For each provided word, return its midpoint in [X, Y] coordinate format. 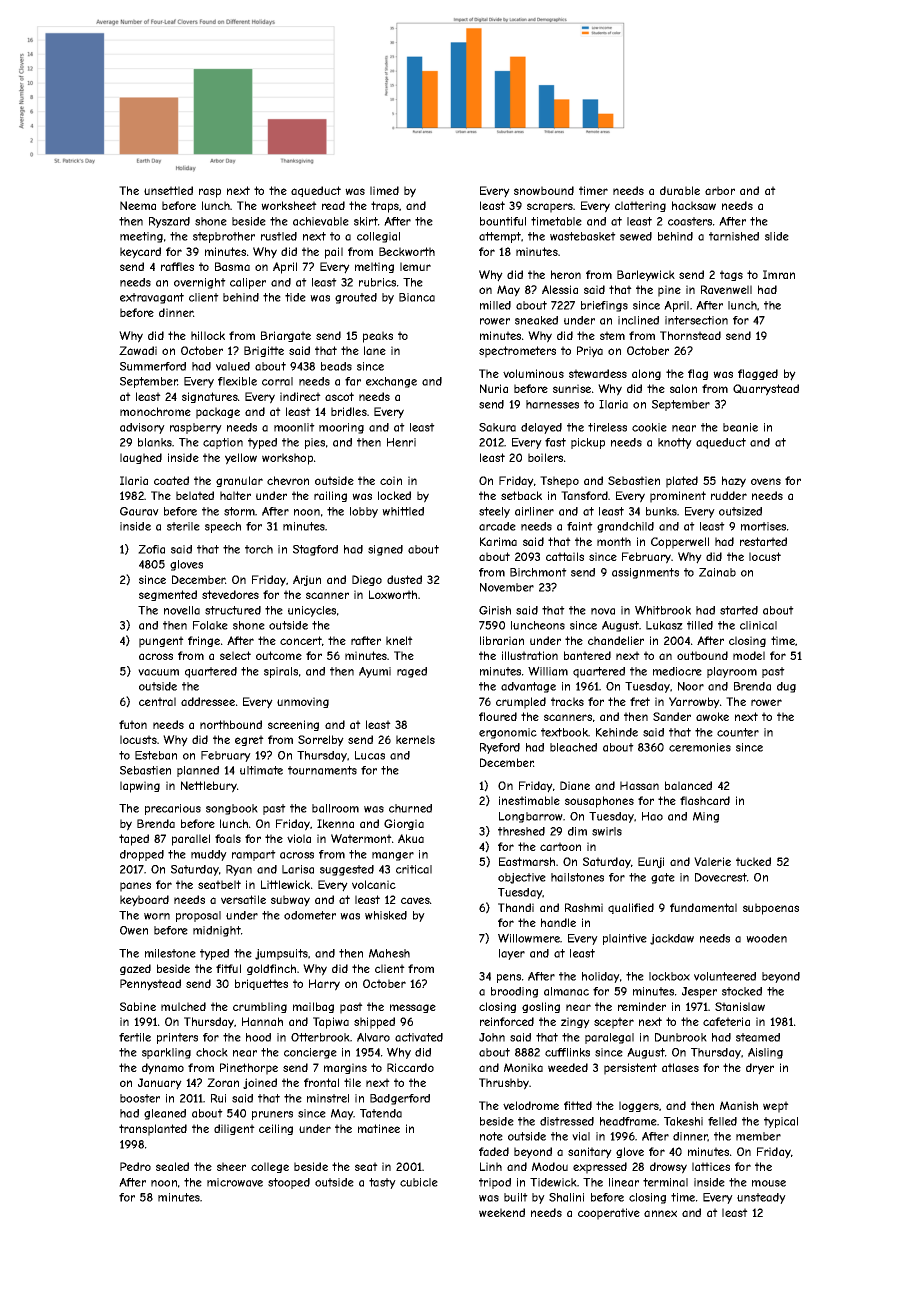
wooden [766, 938]
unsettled [168, 190]
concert [301, 640]
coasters [690, 221]
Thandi [516, 907]
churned [410, 808]
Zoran [223, 1082]
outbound [702, 655]
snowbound [544, 190]
